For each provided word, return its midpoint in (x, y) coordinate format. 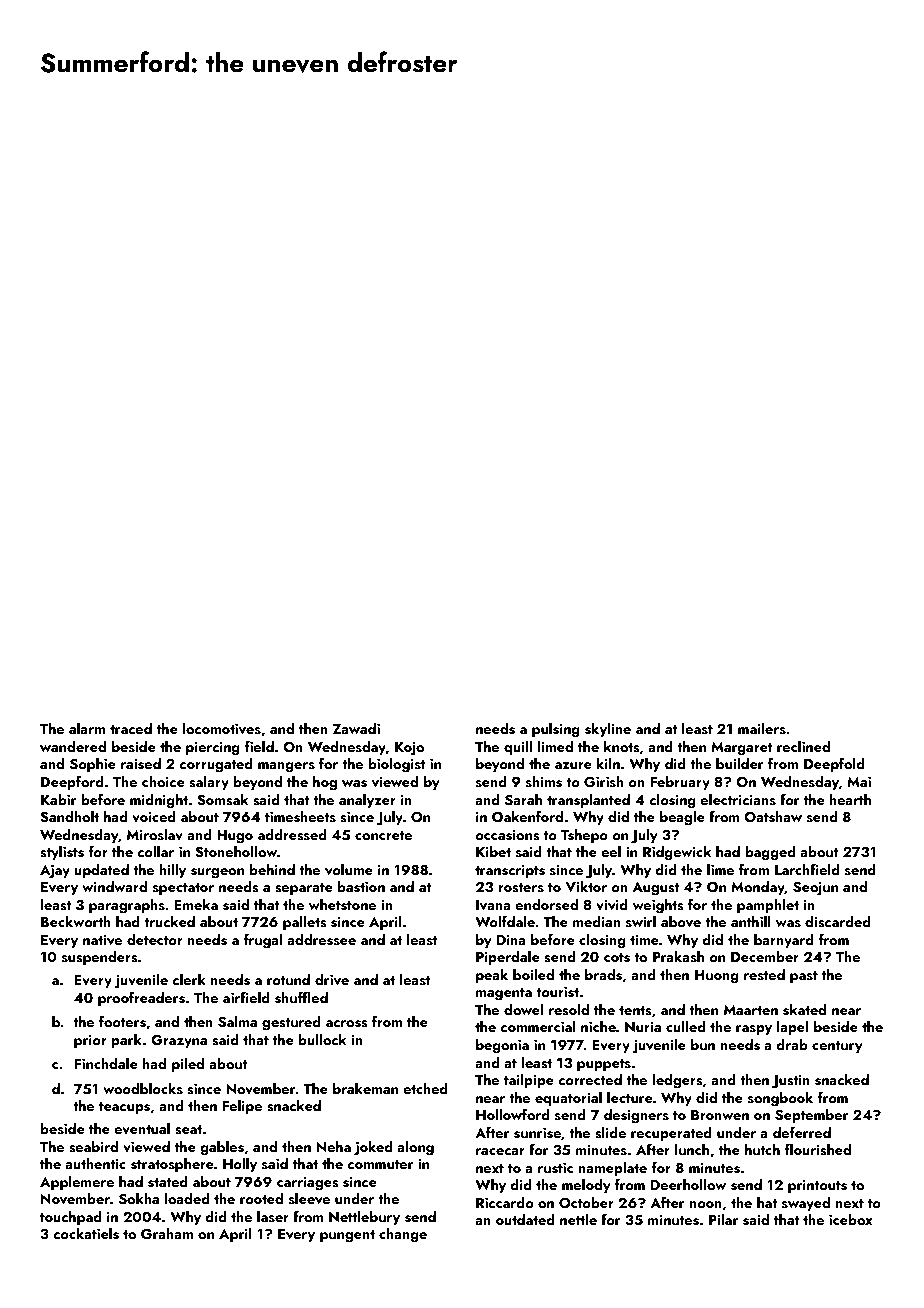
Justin (791, 1082)
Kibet (493, 851)
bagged (770, 853)
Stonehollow (236, 852)
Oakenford (527, 816)
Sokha (139, 1199)
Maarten (751, 1010)
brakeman (365, 1088)
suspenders (100, 958)
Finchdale (106, 1063)
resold (569, 1010)
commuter (380, 1164)
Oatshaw (773, 817)
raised (141, 764)
